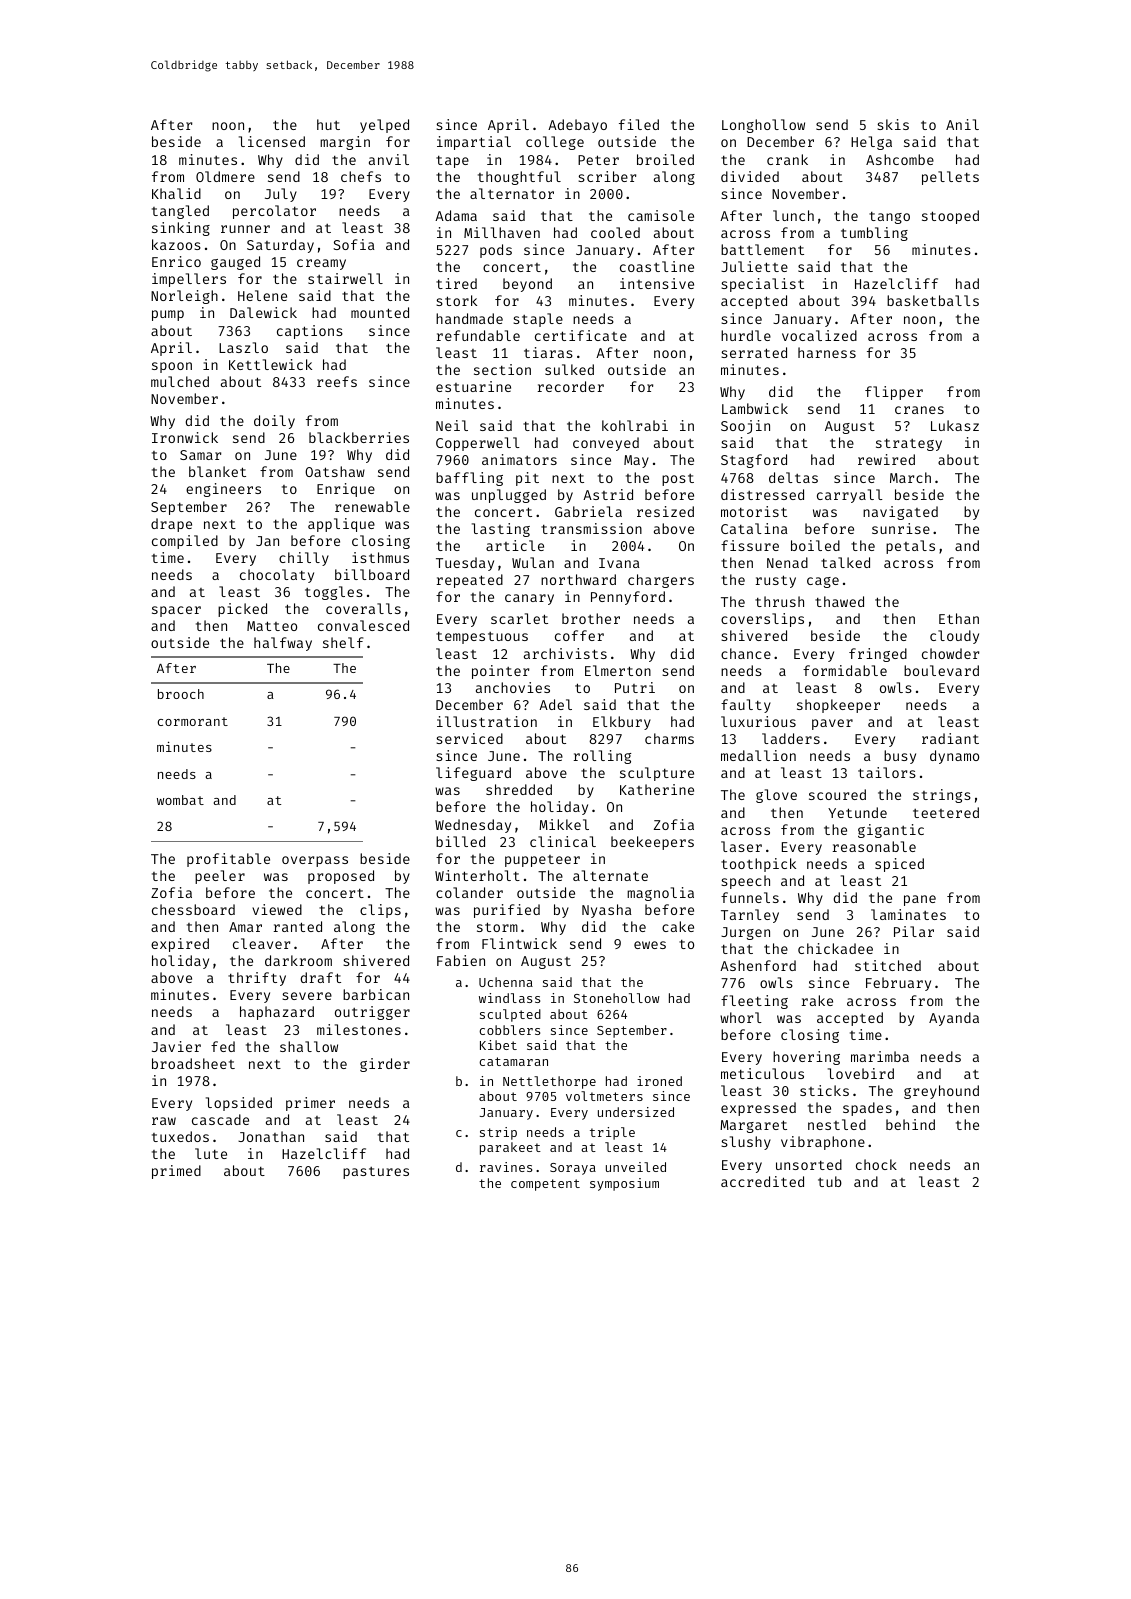 Image resolution: width=1131 pixels, height=1599 pixels. Describe the element at coordinates (819, 335) in the image. I see `vocalized` at that location.
